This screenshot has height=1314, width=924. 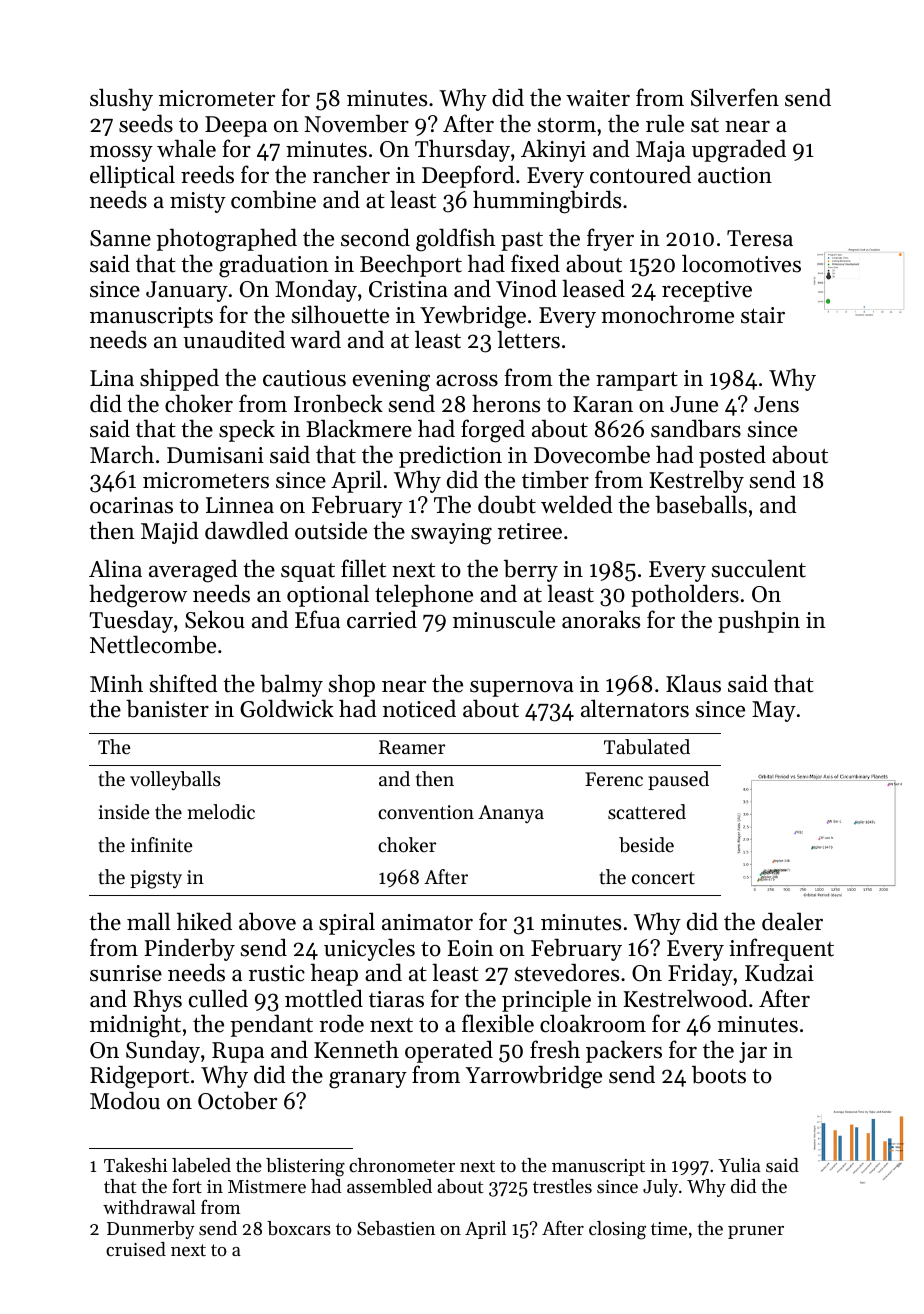 What do you see at coordinates (179, 379) in the screenshot?
I see `shipped` at bounding box center [179, 379].
